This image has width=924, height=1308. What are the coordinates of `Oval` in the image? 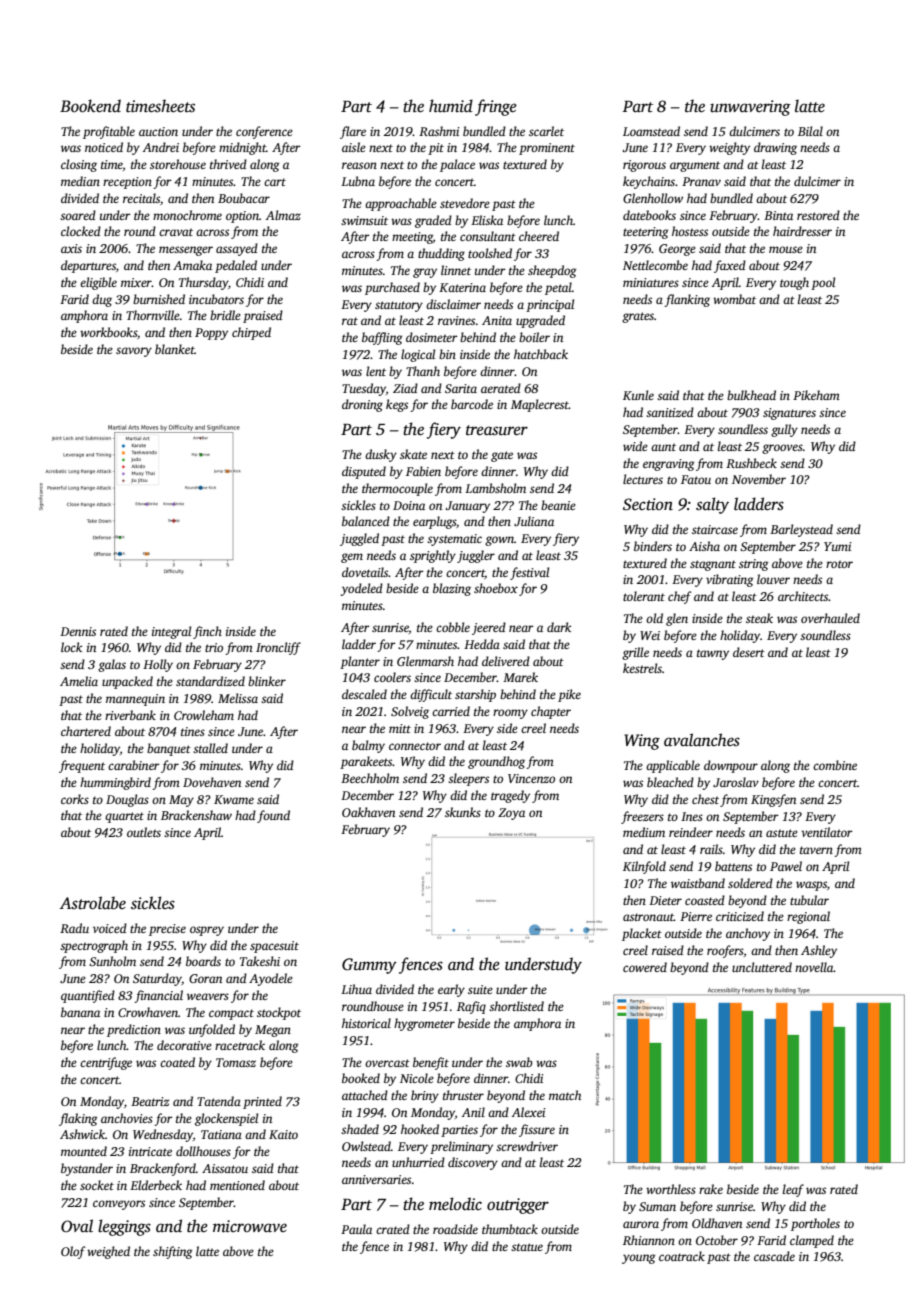 It's located at (77, 1225).
